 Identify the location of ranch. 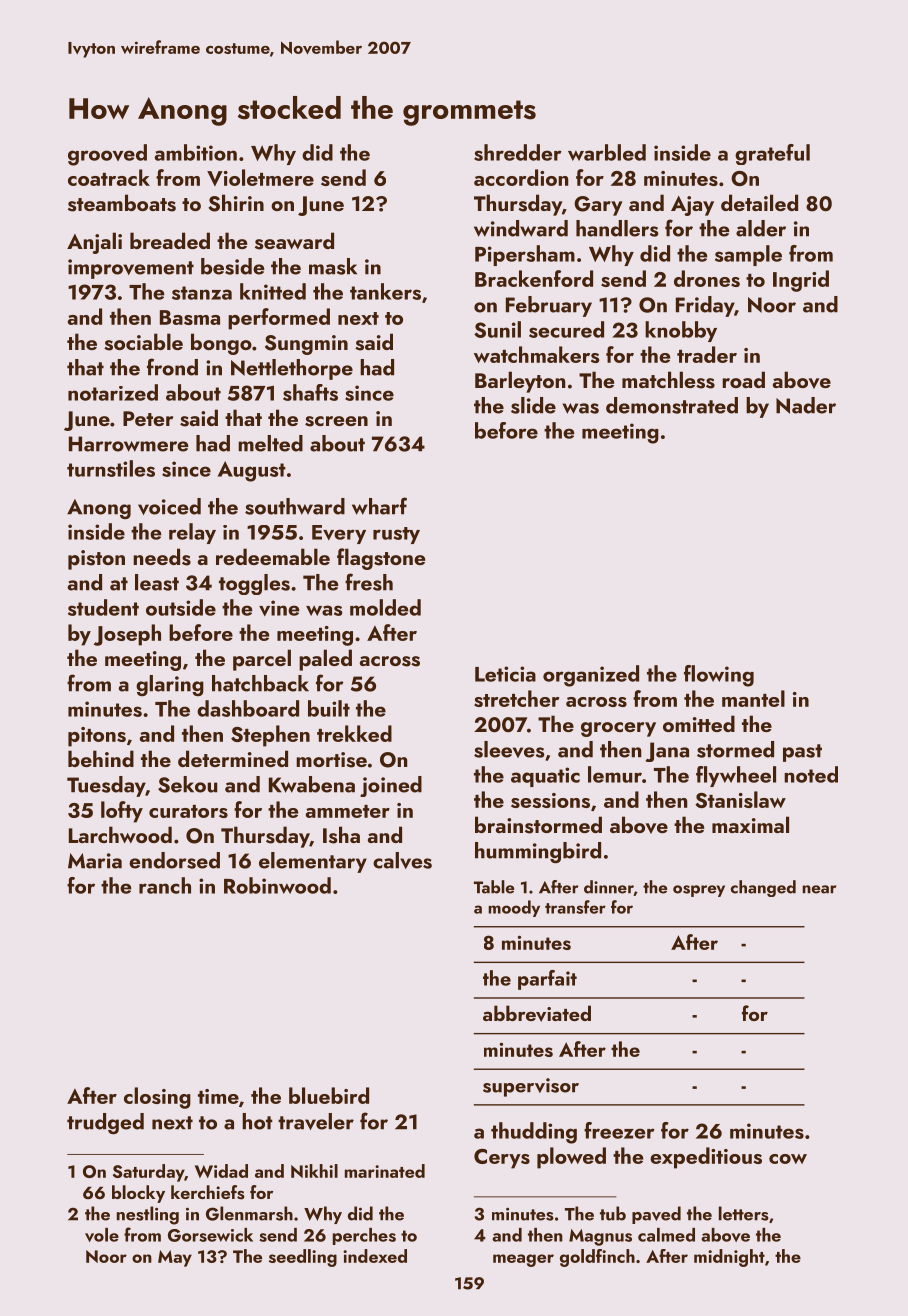
(165, 885).
